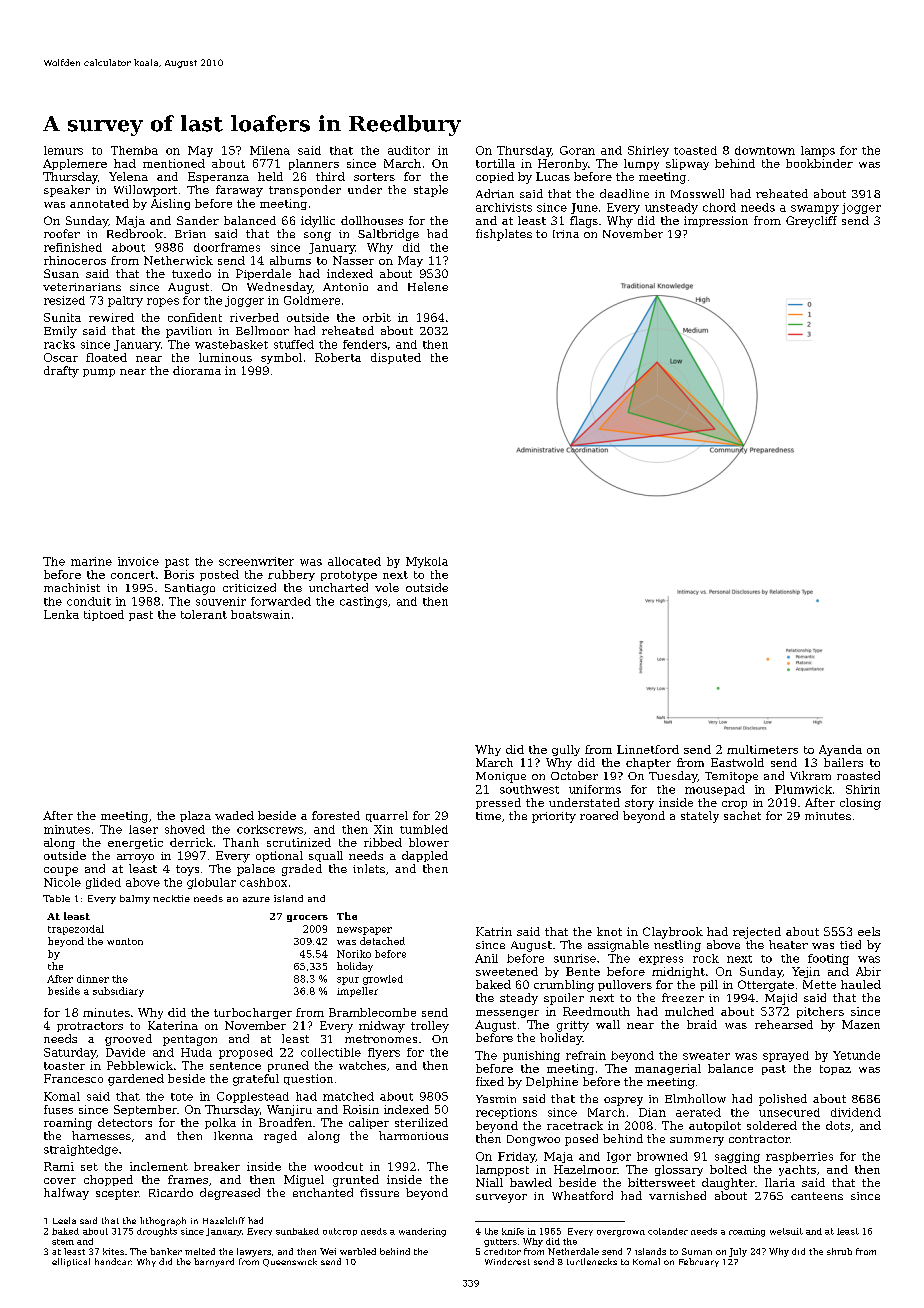 This document has width=924, height=1308. I want to click on staple, so click(431, 191).
